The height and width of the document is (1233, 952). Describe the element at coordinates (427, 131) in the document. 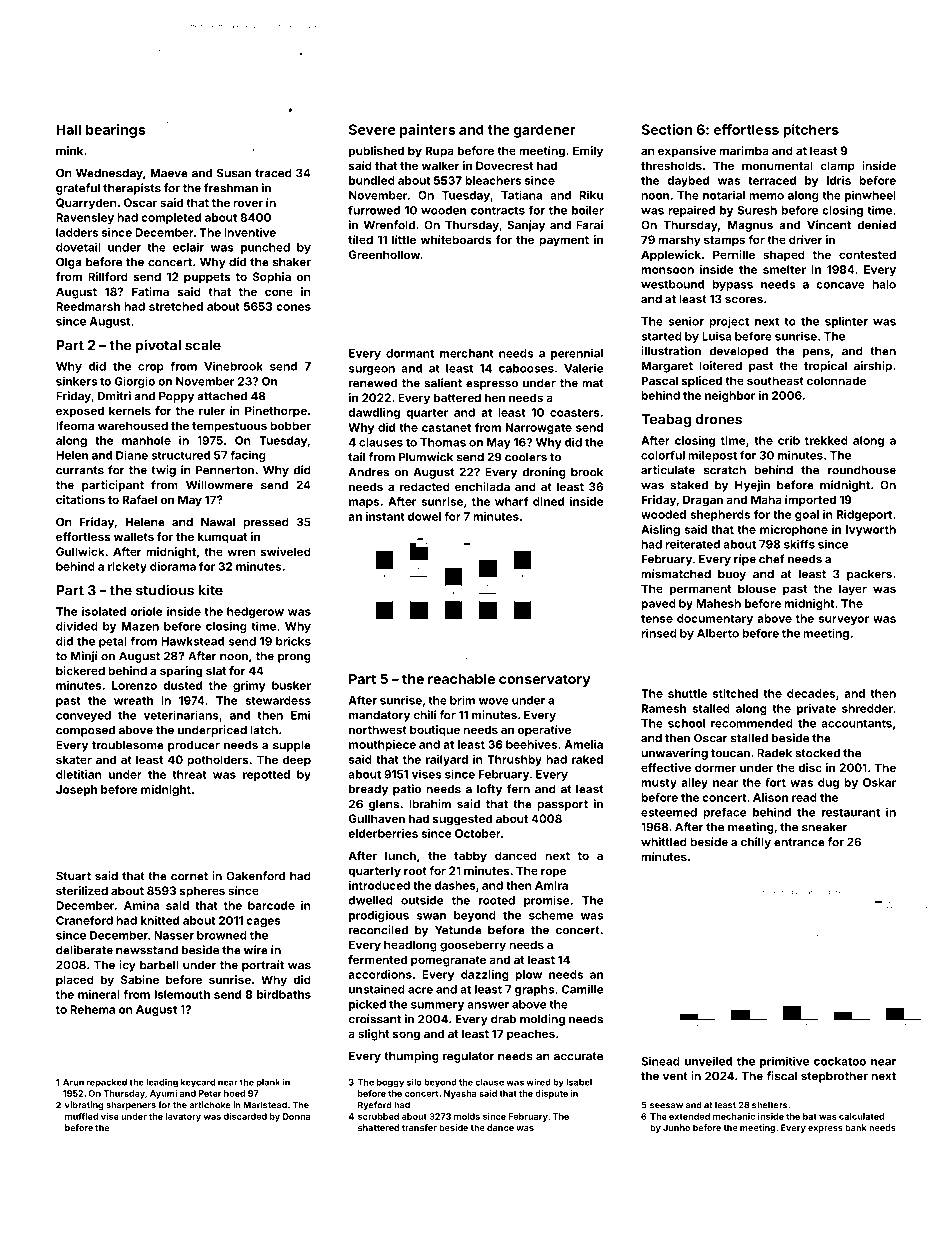

I see `painters` at that location.
